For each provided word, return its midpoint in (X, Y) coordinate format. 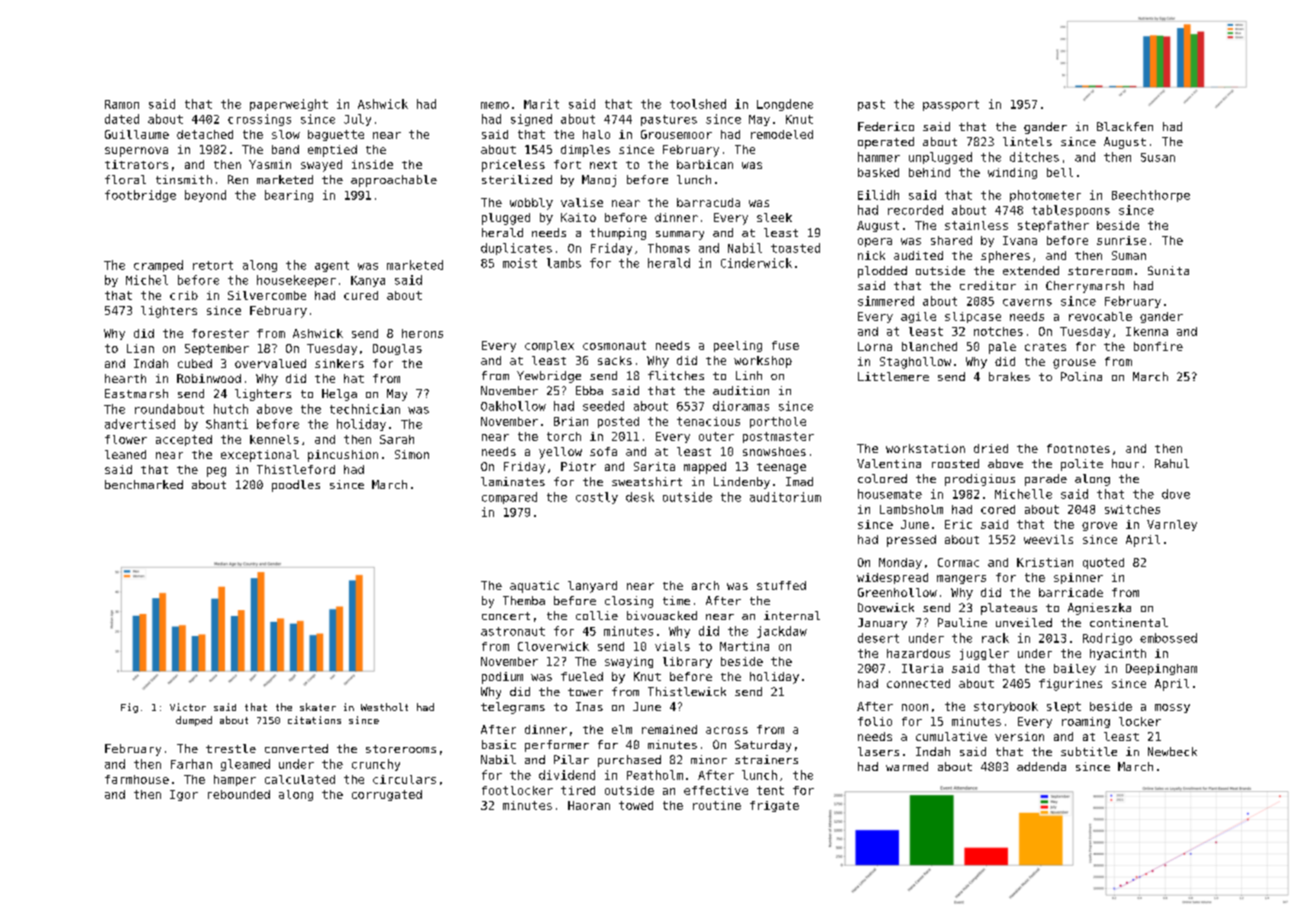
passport (951, 105)
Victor (188, 707)
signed (531, 120)
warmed (907, 766)
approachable (394, 181)
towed (636, 805)
